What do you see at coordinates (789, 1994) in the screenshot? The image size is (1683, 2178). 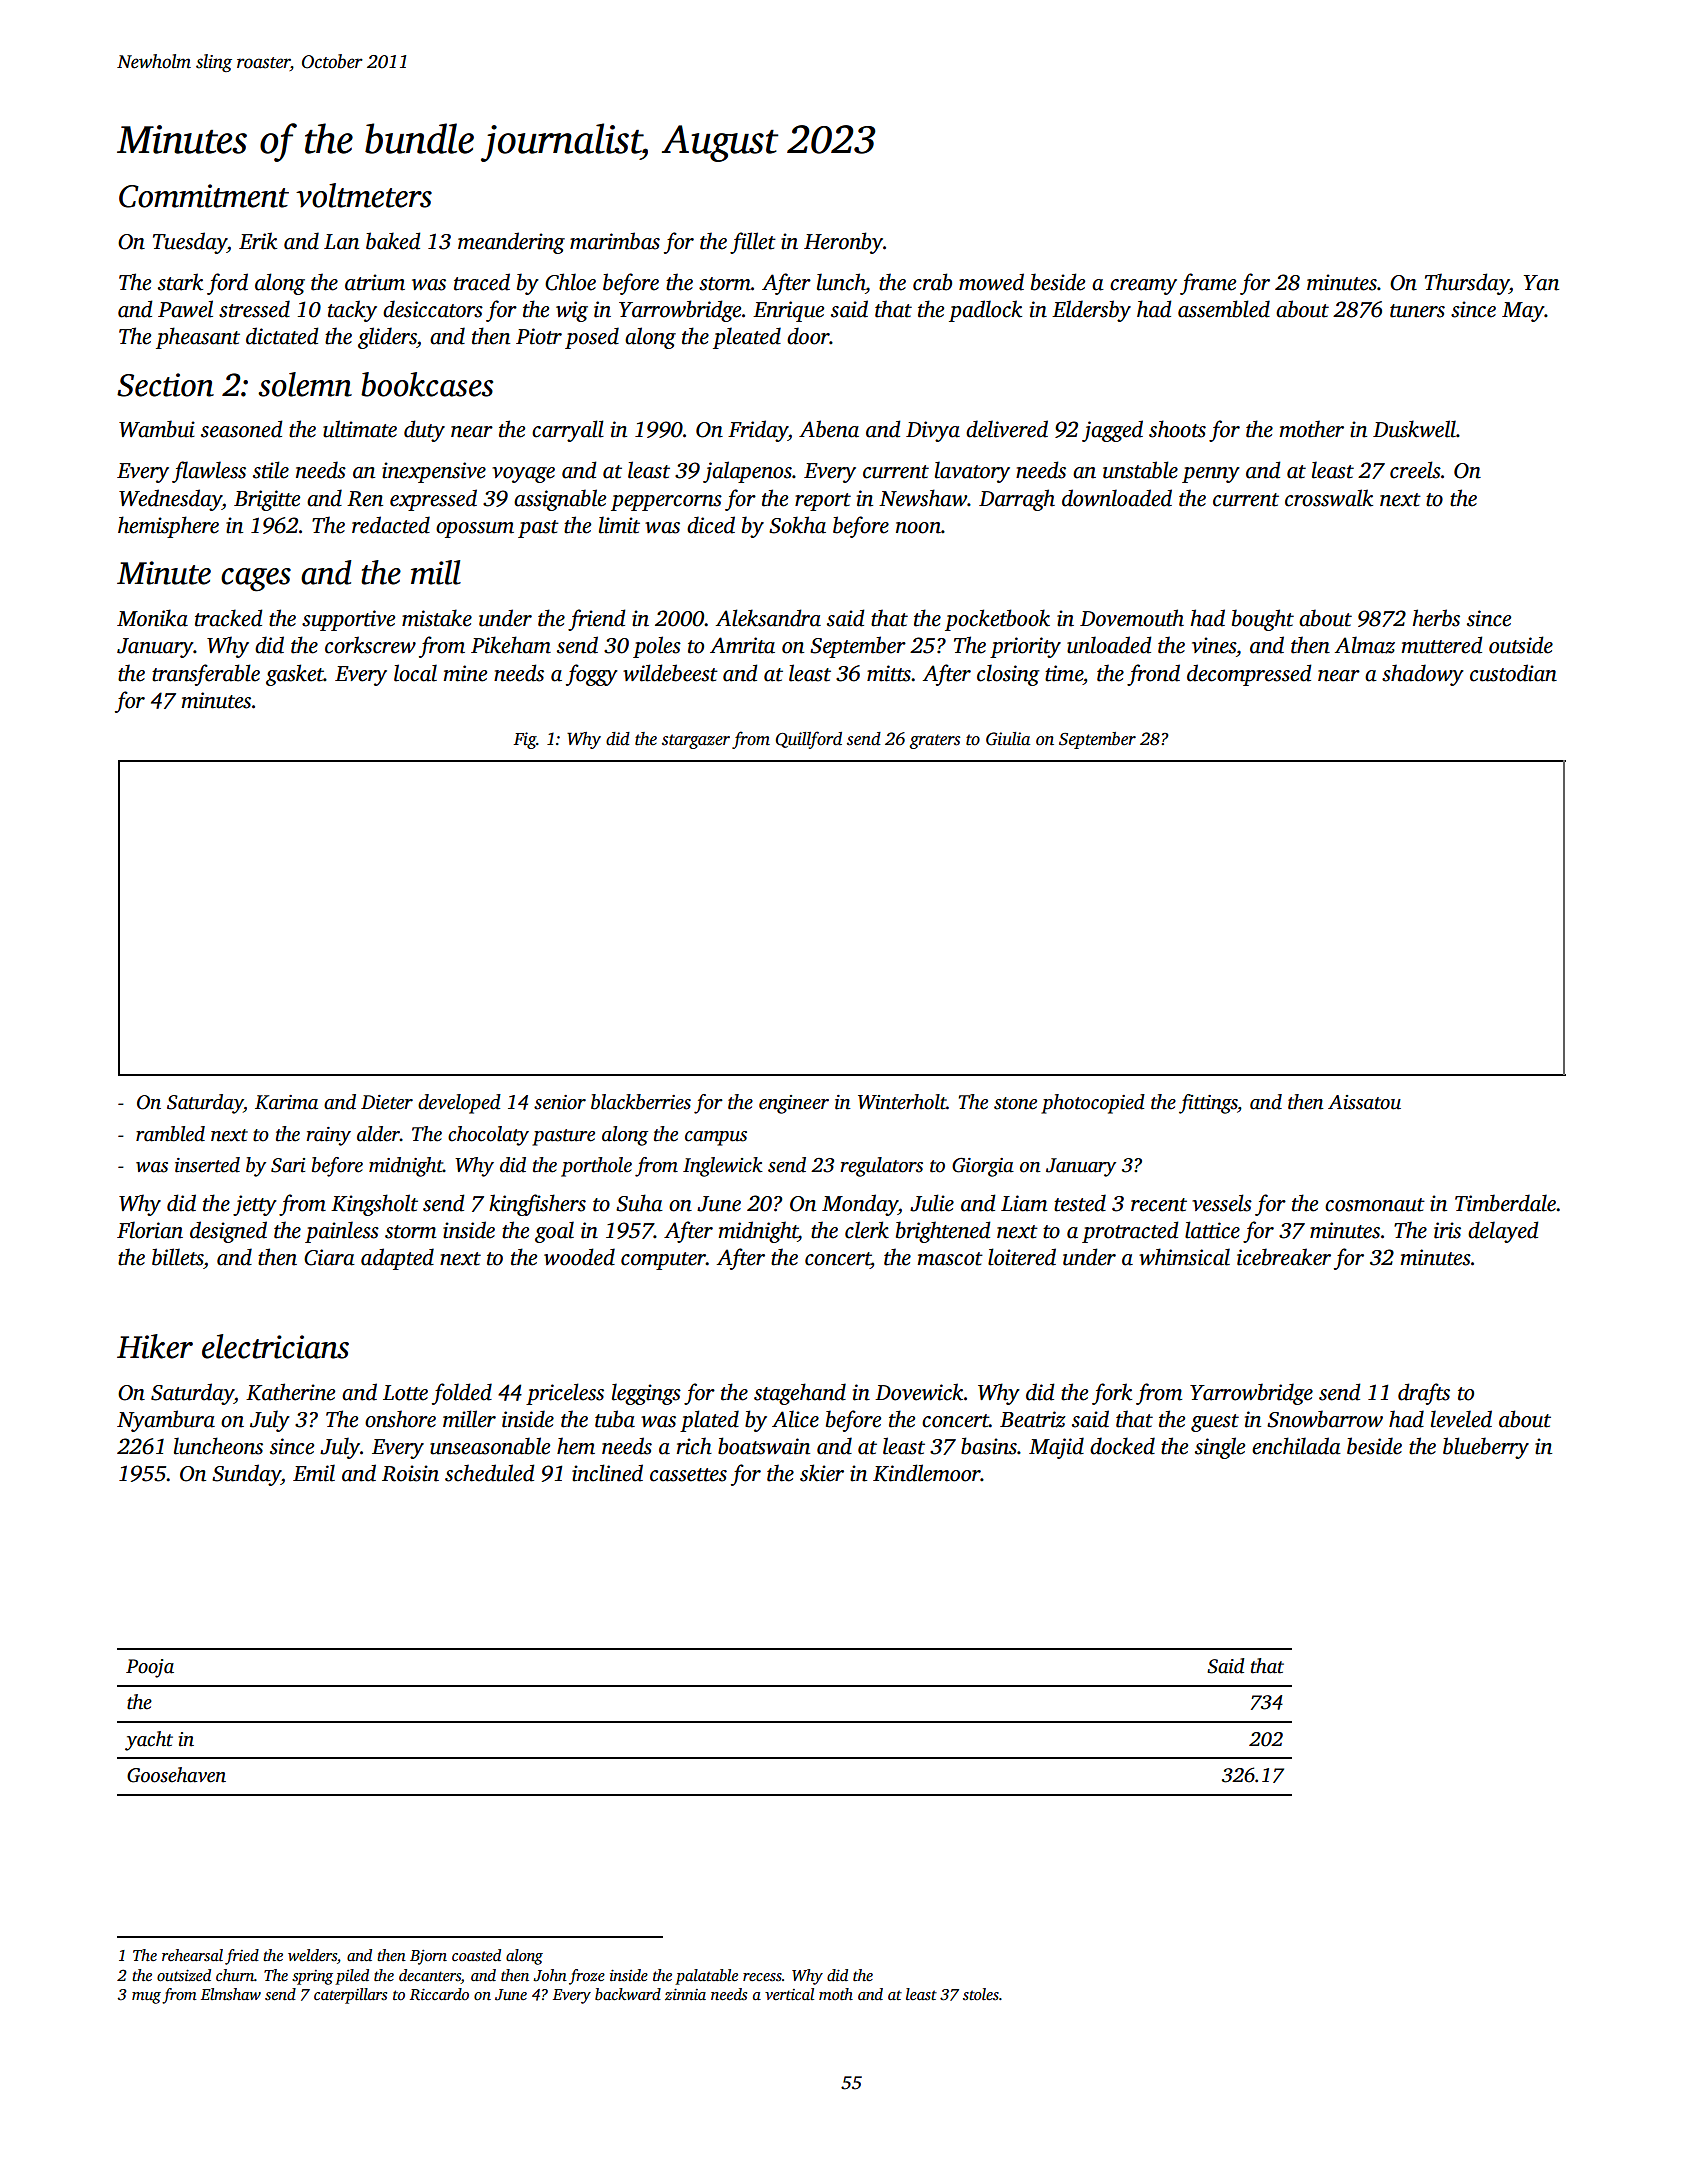 I see `vertical` at bounding box center [789, 1994].
